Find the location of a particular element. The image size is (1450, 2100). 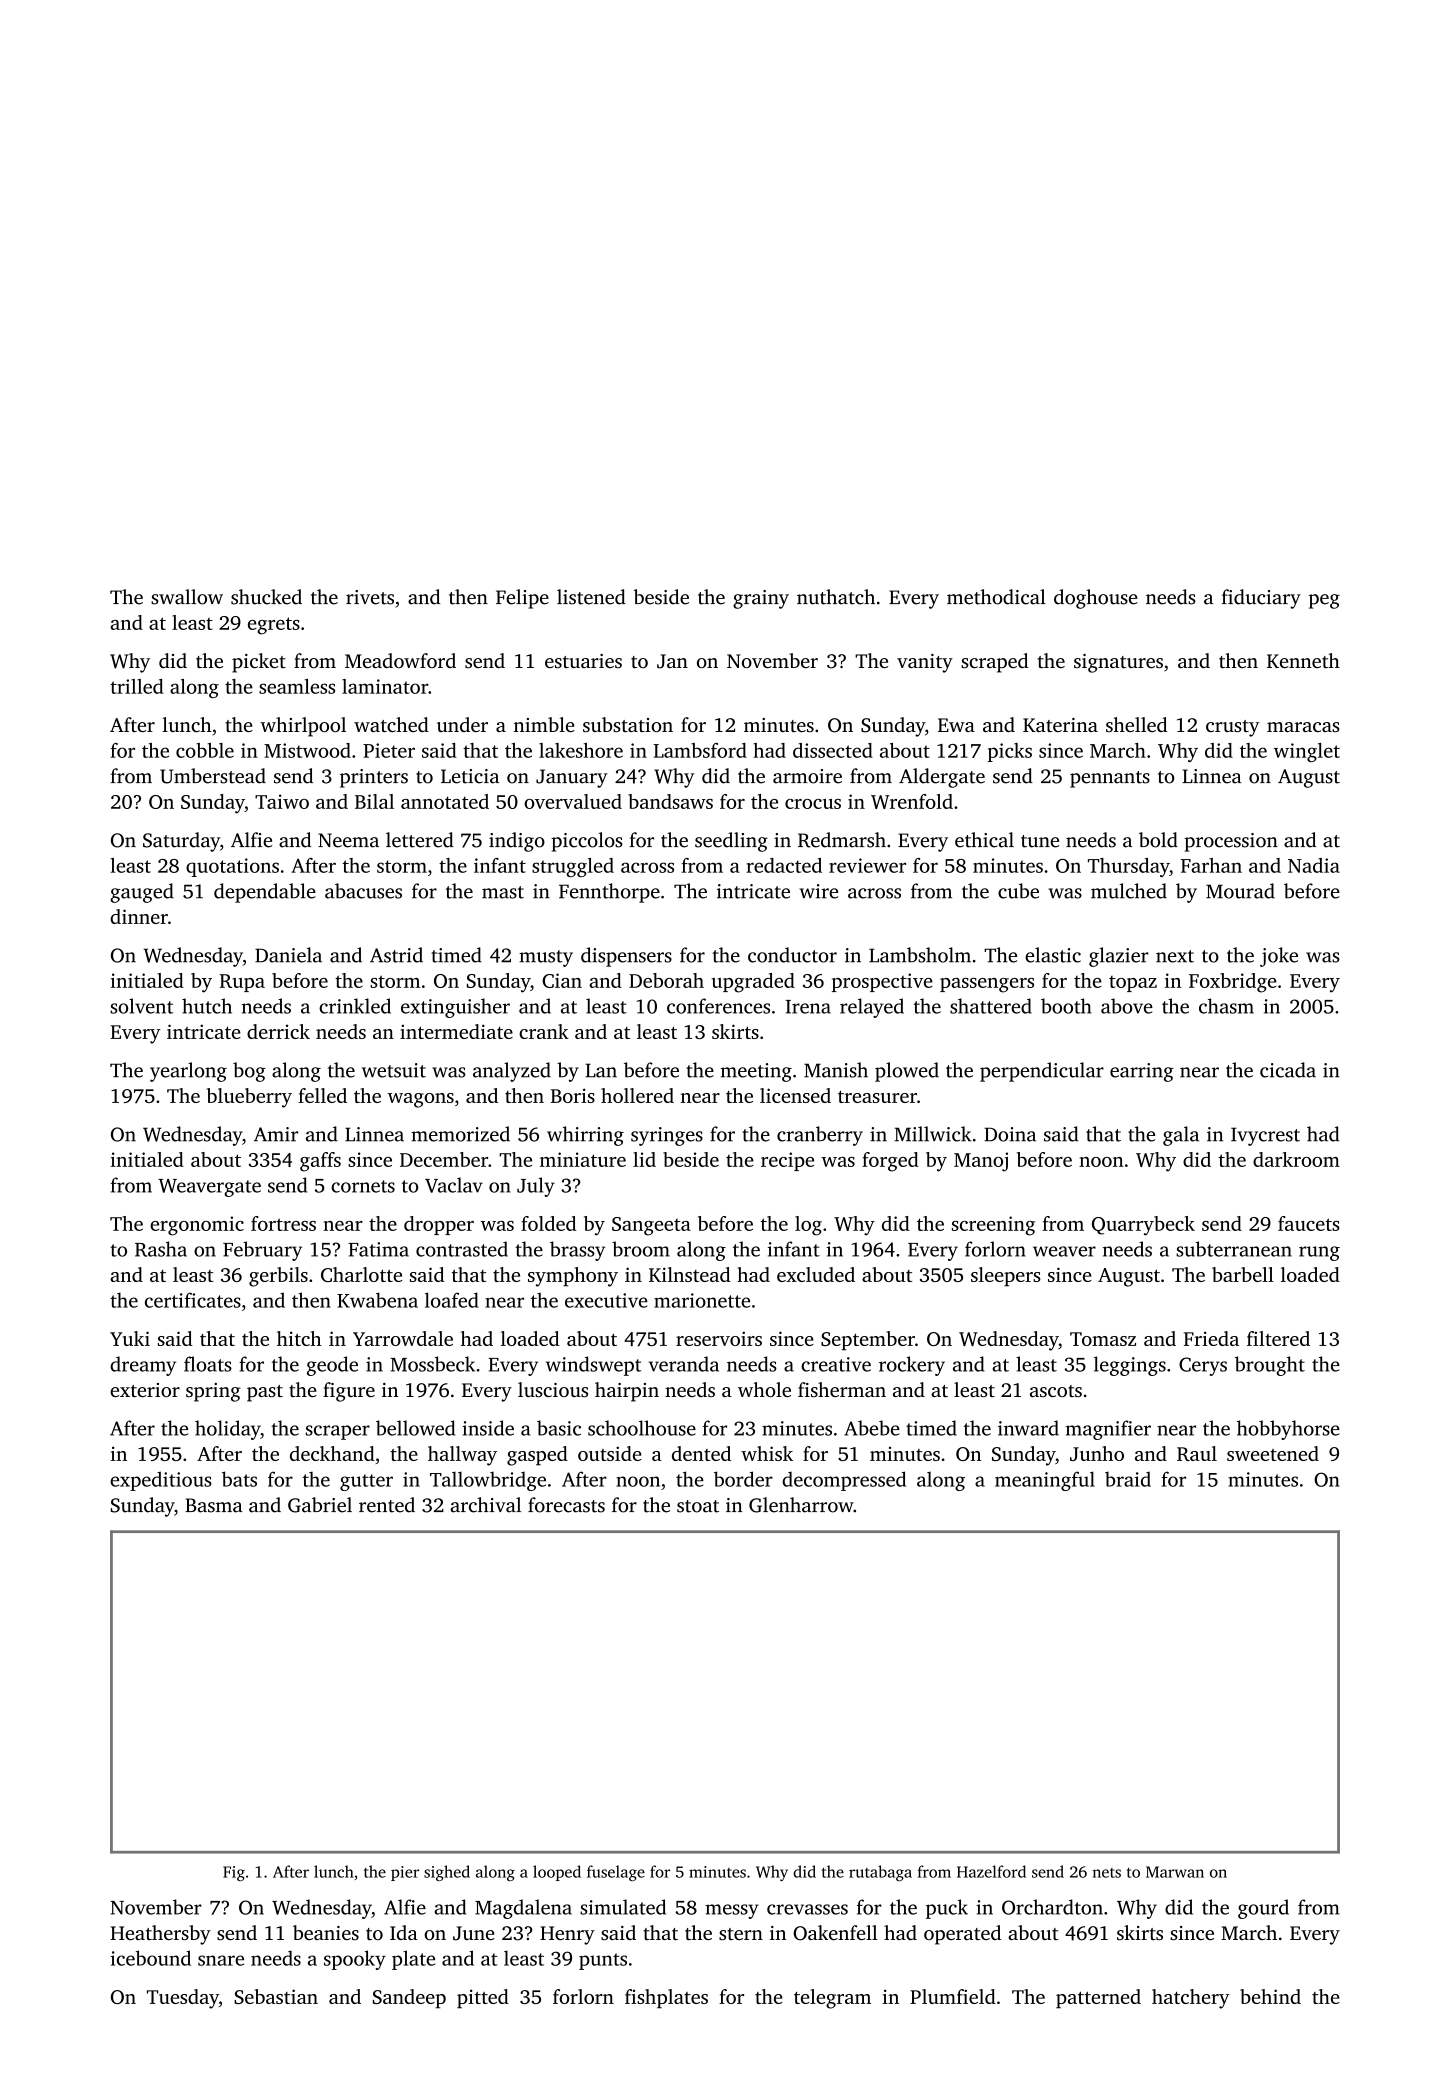

braid is located at coordinates (1128, 1479).
